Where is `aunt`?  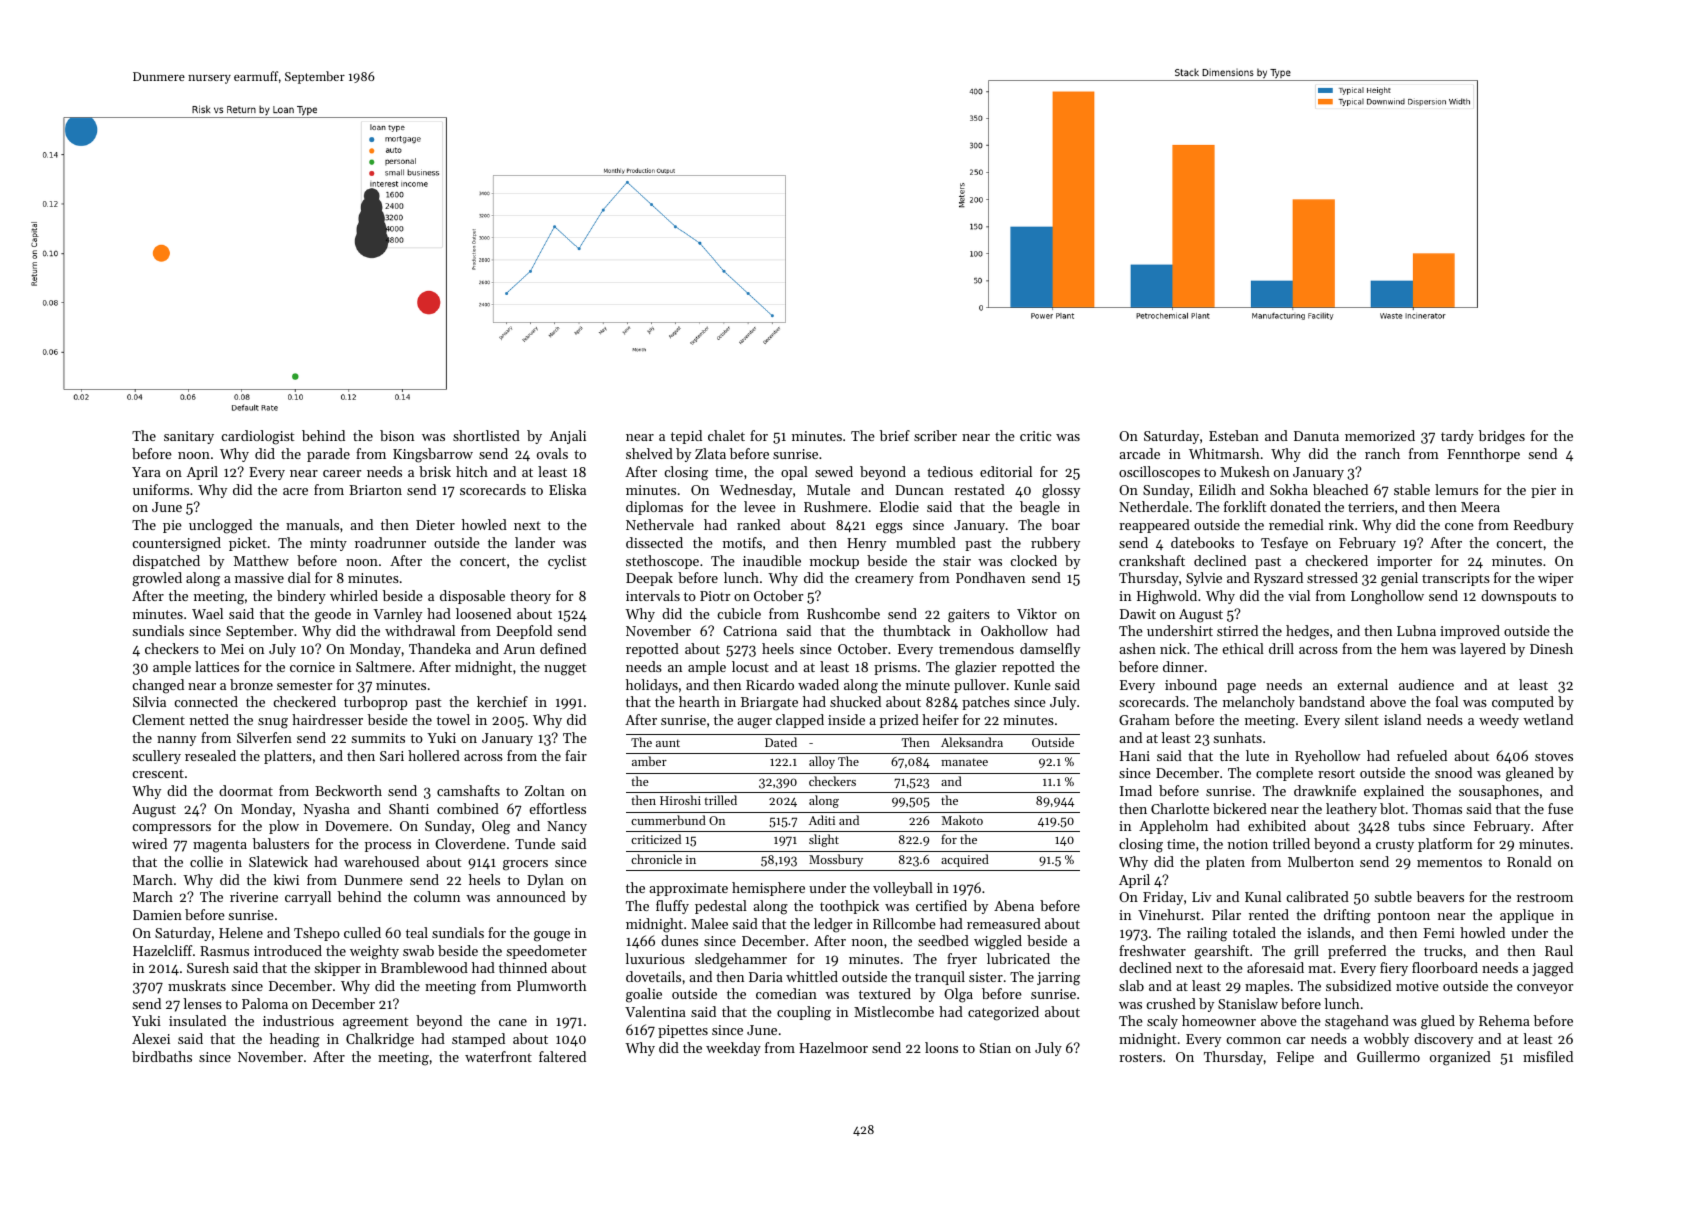
aunt is located at coordinates (668, 743).
